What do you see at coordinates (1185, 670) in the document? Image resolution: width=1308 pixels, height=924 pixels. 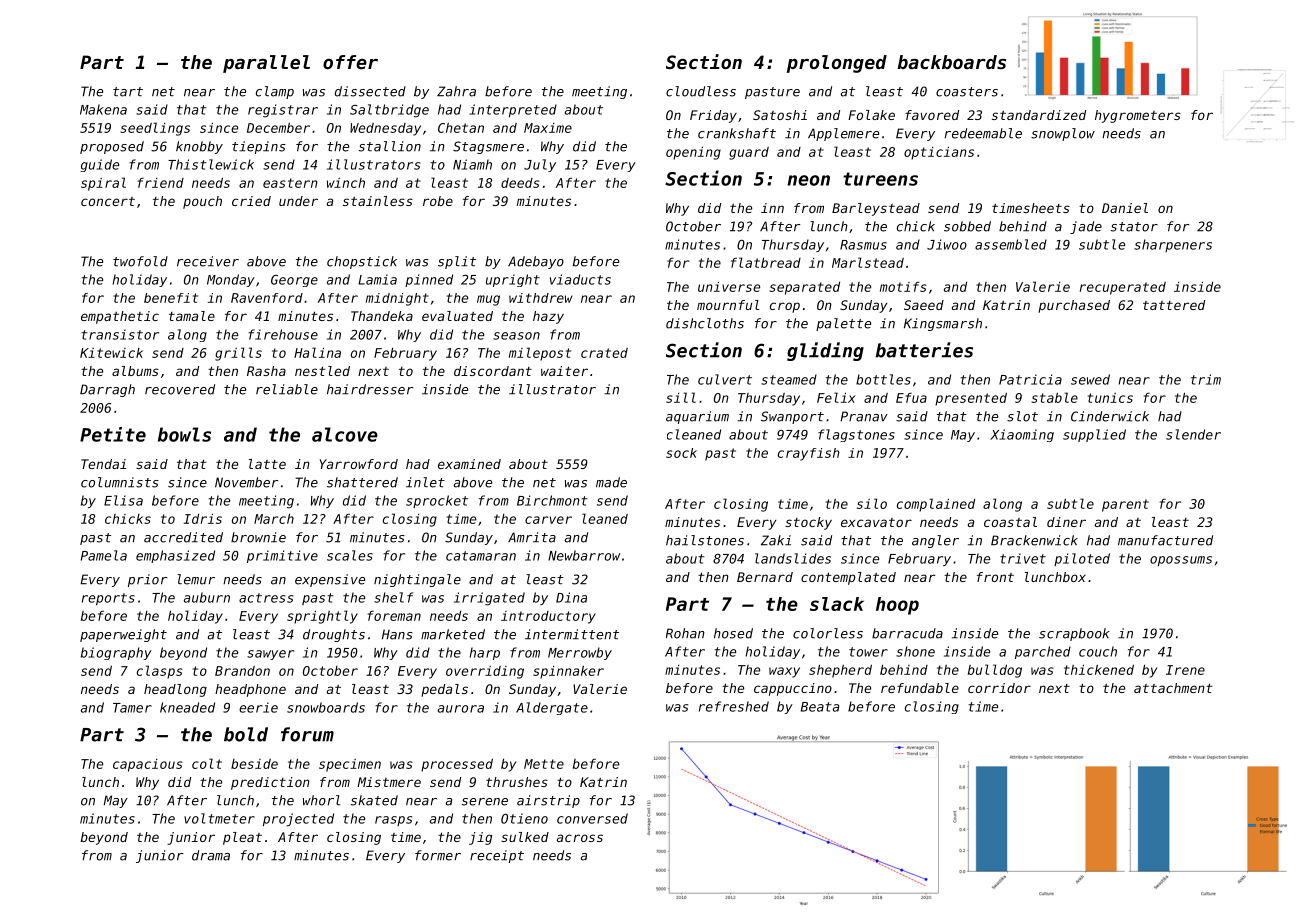 I see `Irene` at bounding box center [1185, 670].
